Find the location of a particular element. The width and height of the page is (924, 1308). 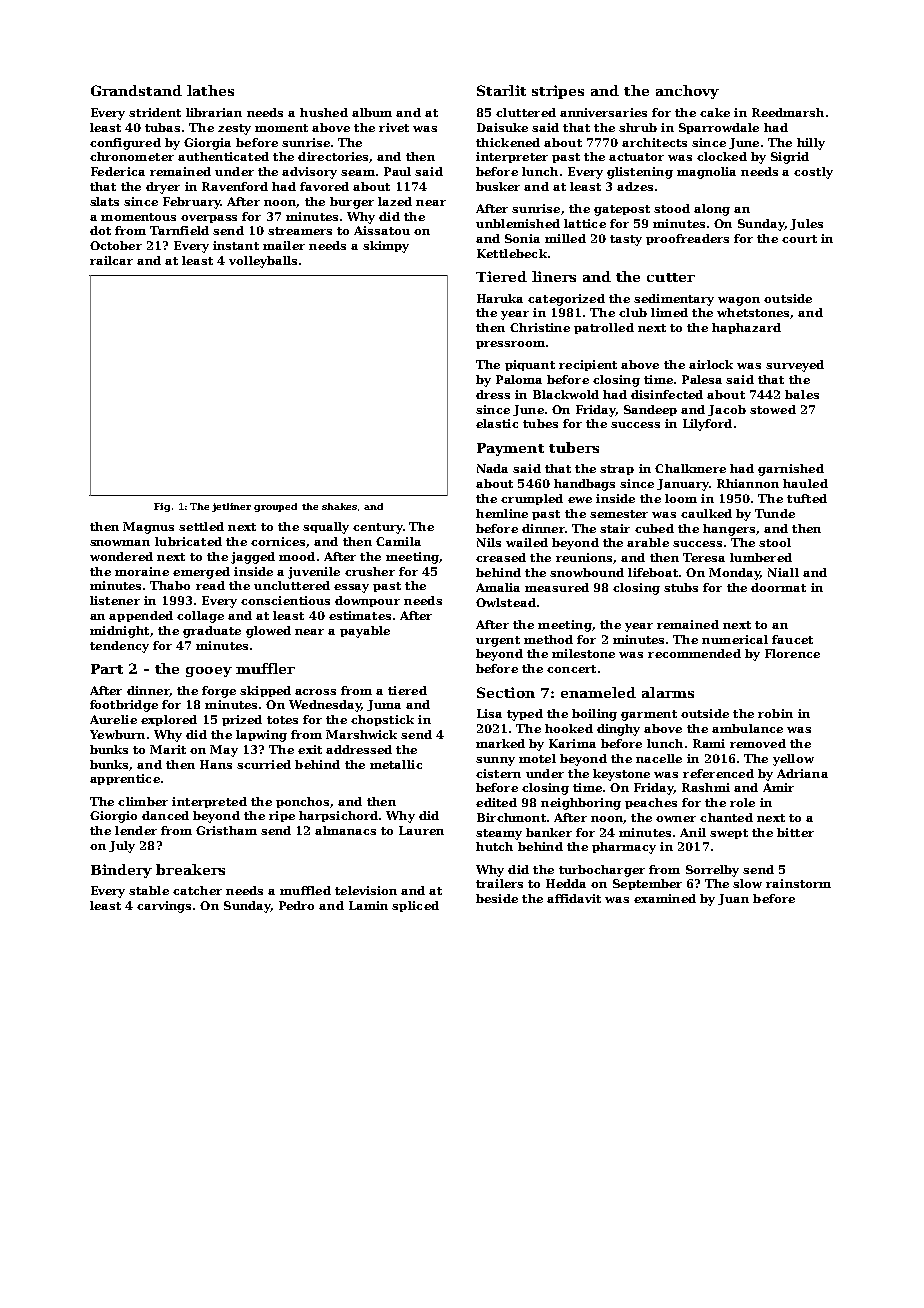

spliced is located at coordinates (415, 906).
